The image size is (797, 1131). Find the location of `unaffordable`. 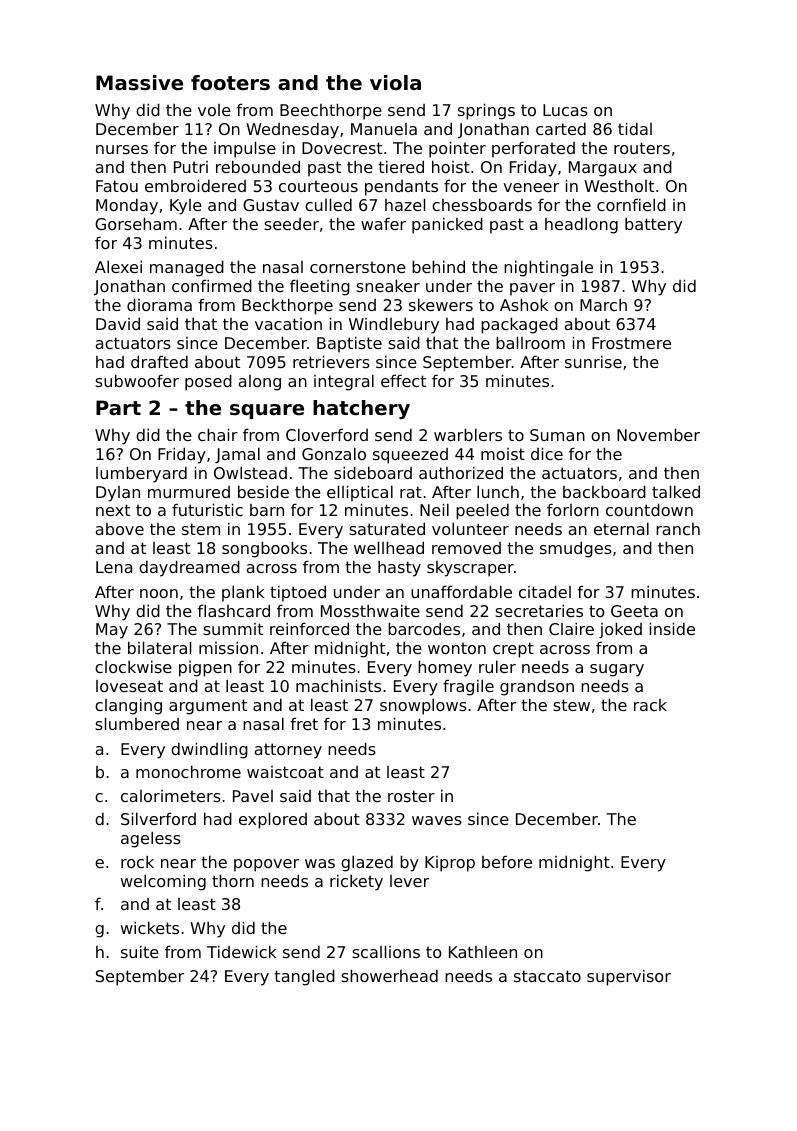

unaffordable is located at coordinates (461, 591).
